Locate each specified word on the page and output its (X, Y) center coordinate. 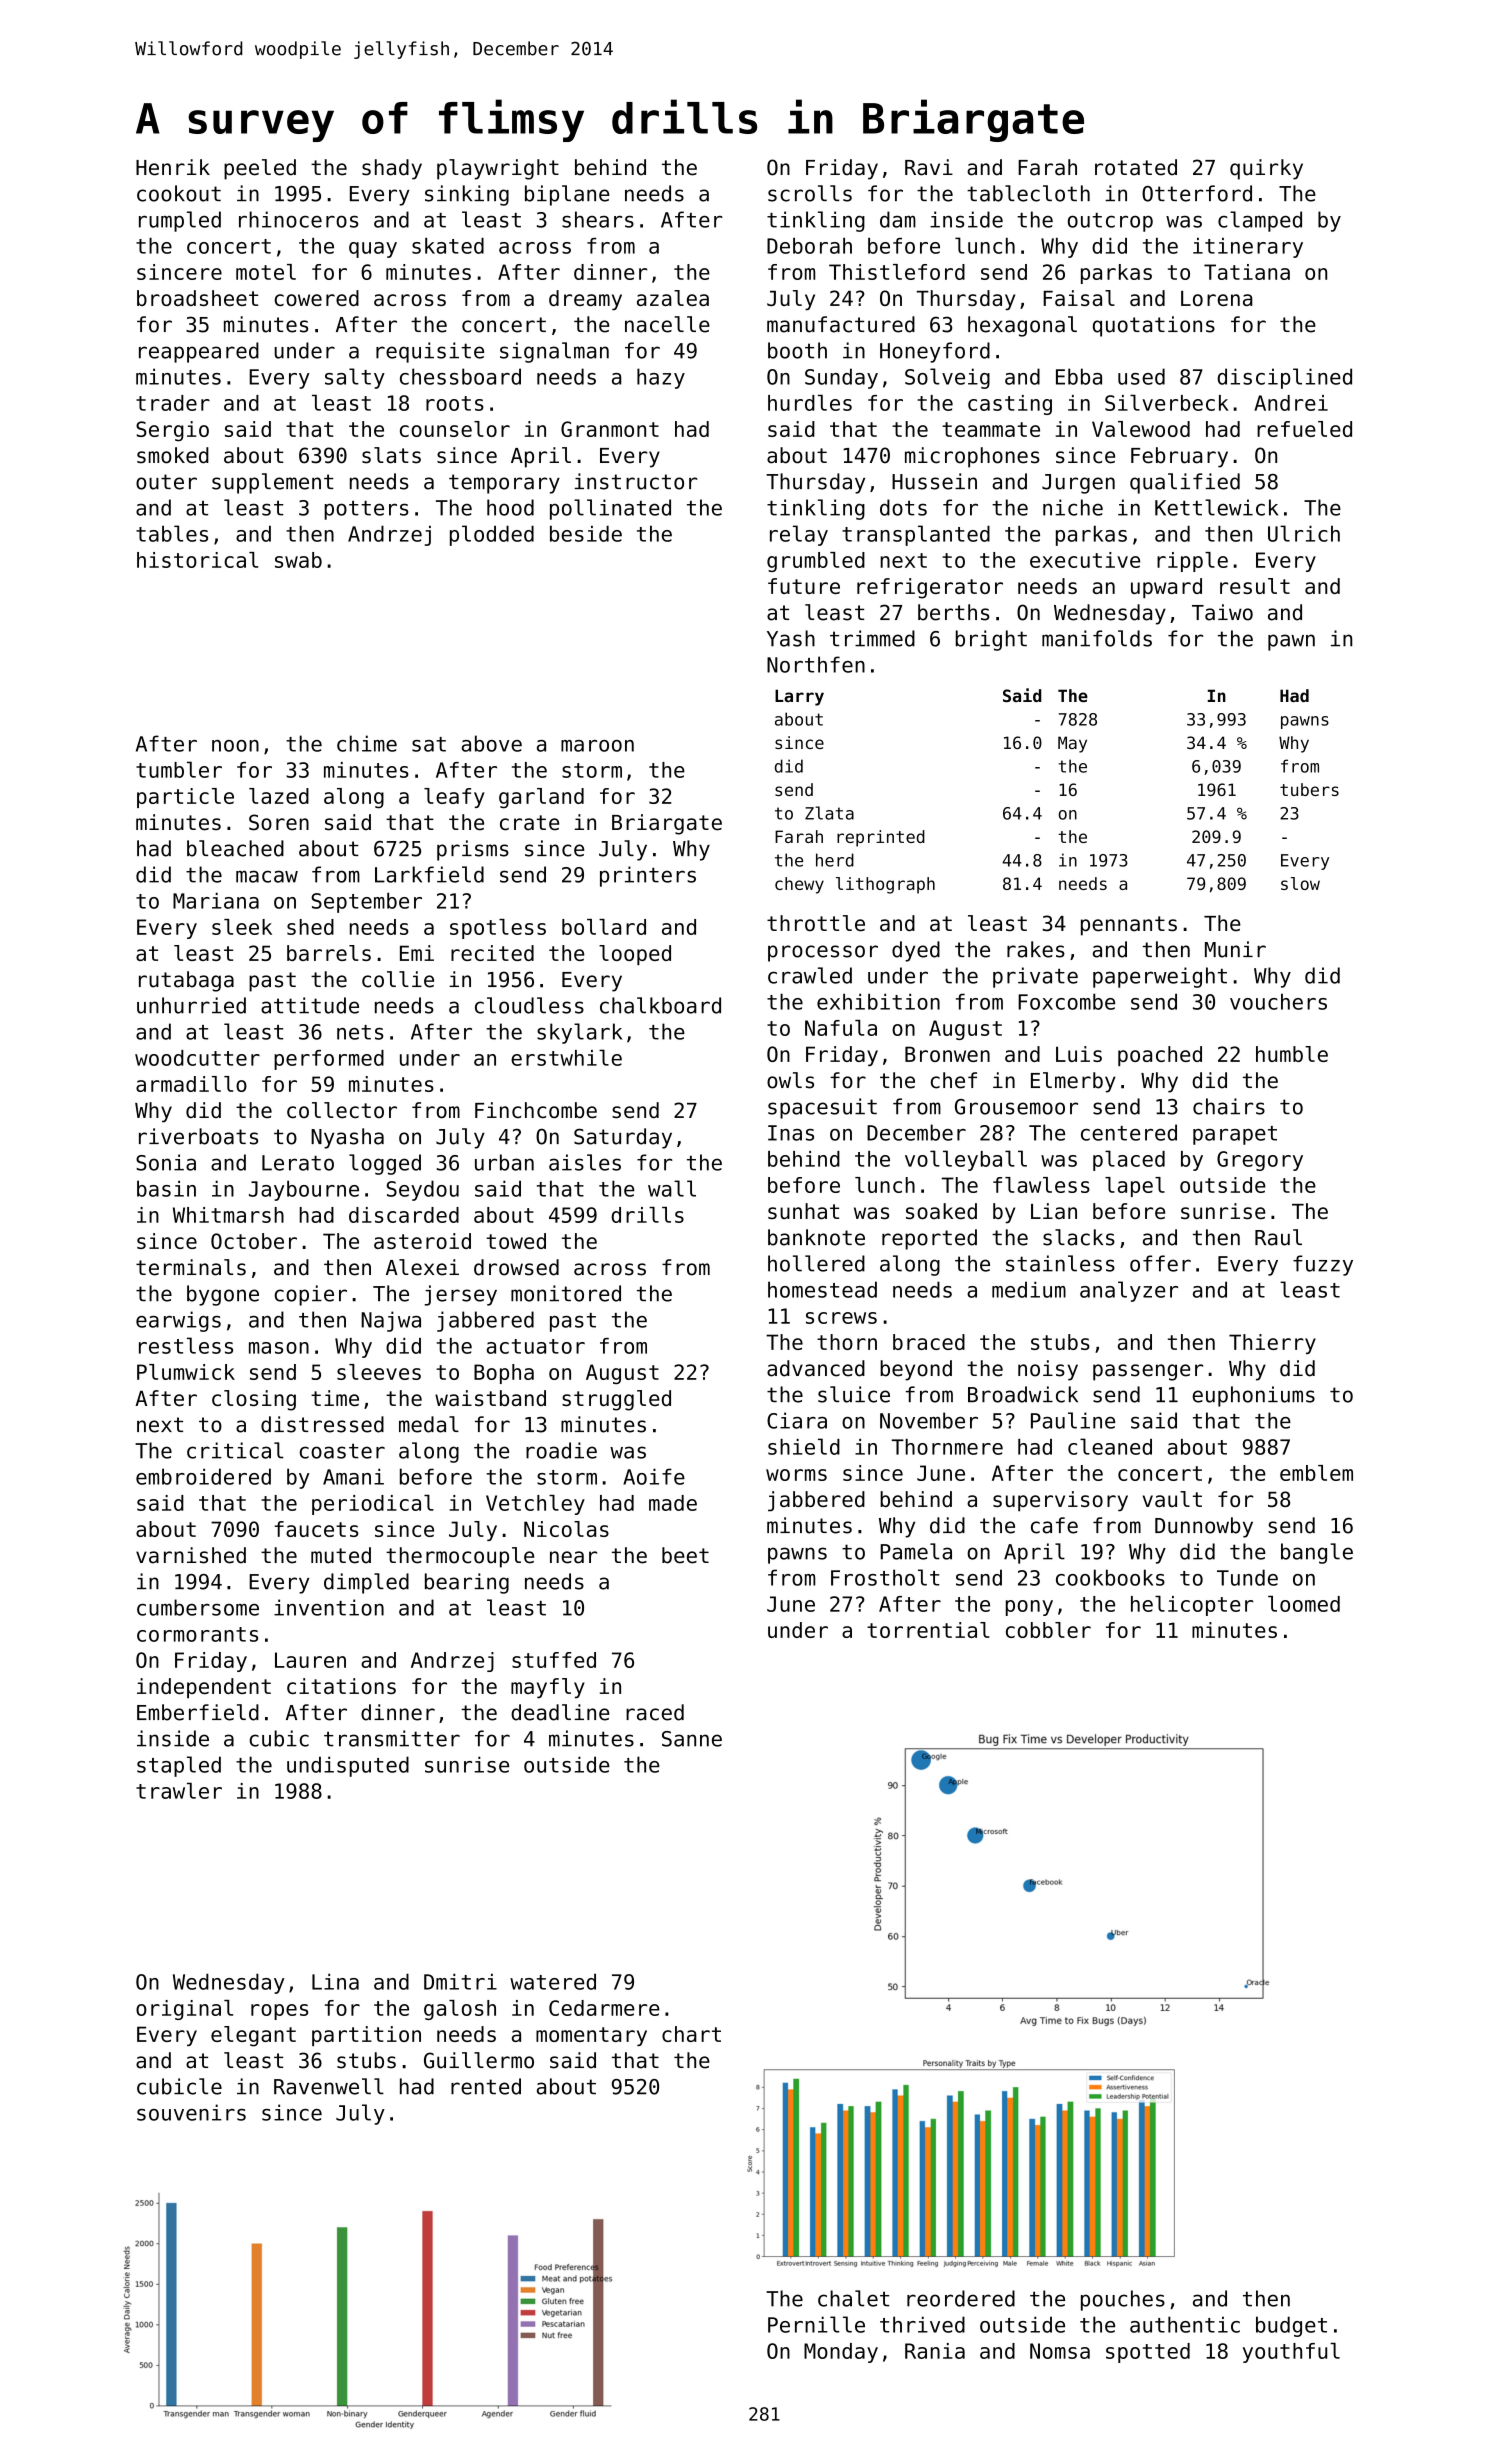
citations (341, 1686)
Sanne (692, 1739)
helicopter (1192, 1606)
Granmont (610, 429)
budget (1291, 2326)
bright (991, 640)
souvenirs (191, 2112)
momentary (591, 2036)
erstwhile (566, 1057)
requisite (430, 352)
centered (1129, 1132)
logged (385, 1164)
